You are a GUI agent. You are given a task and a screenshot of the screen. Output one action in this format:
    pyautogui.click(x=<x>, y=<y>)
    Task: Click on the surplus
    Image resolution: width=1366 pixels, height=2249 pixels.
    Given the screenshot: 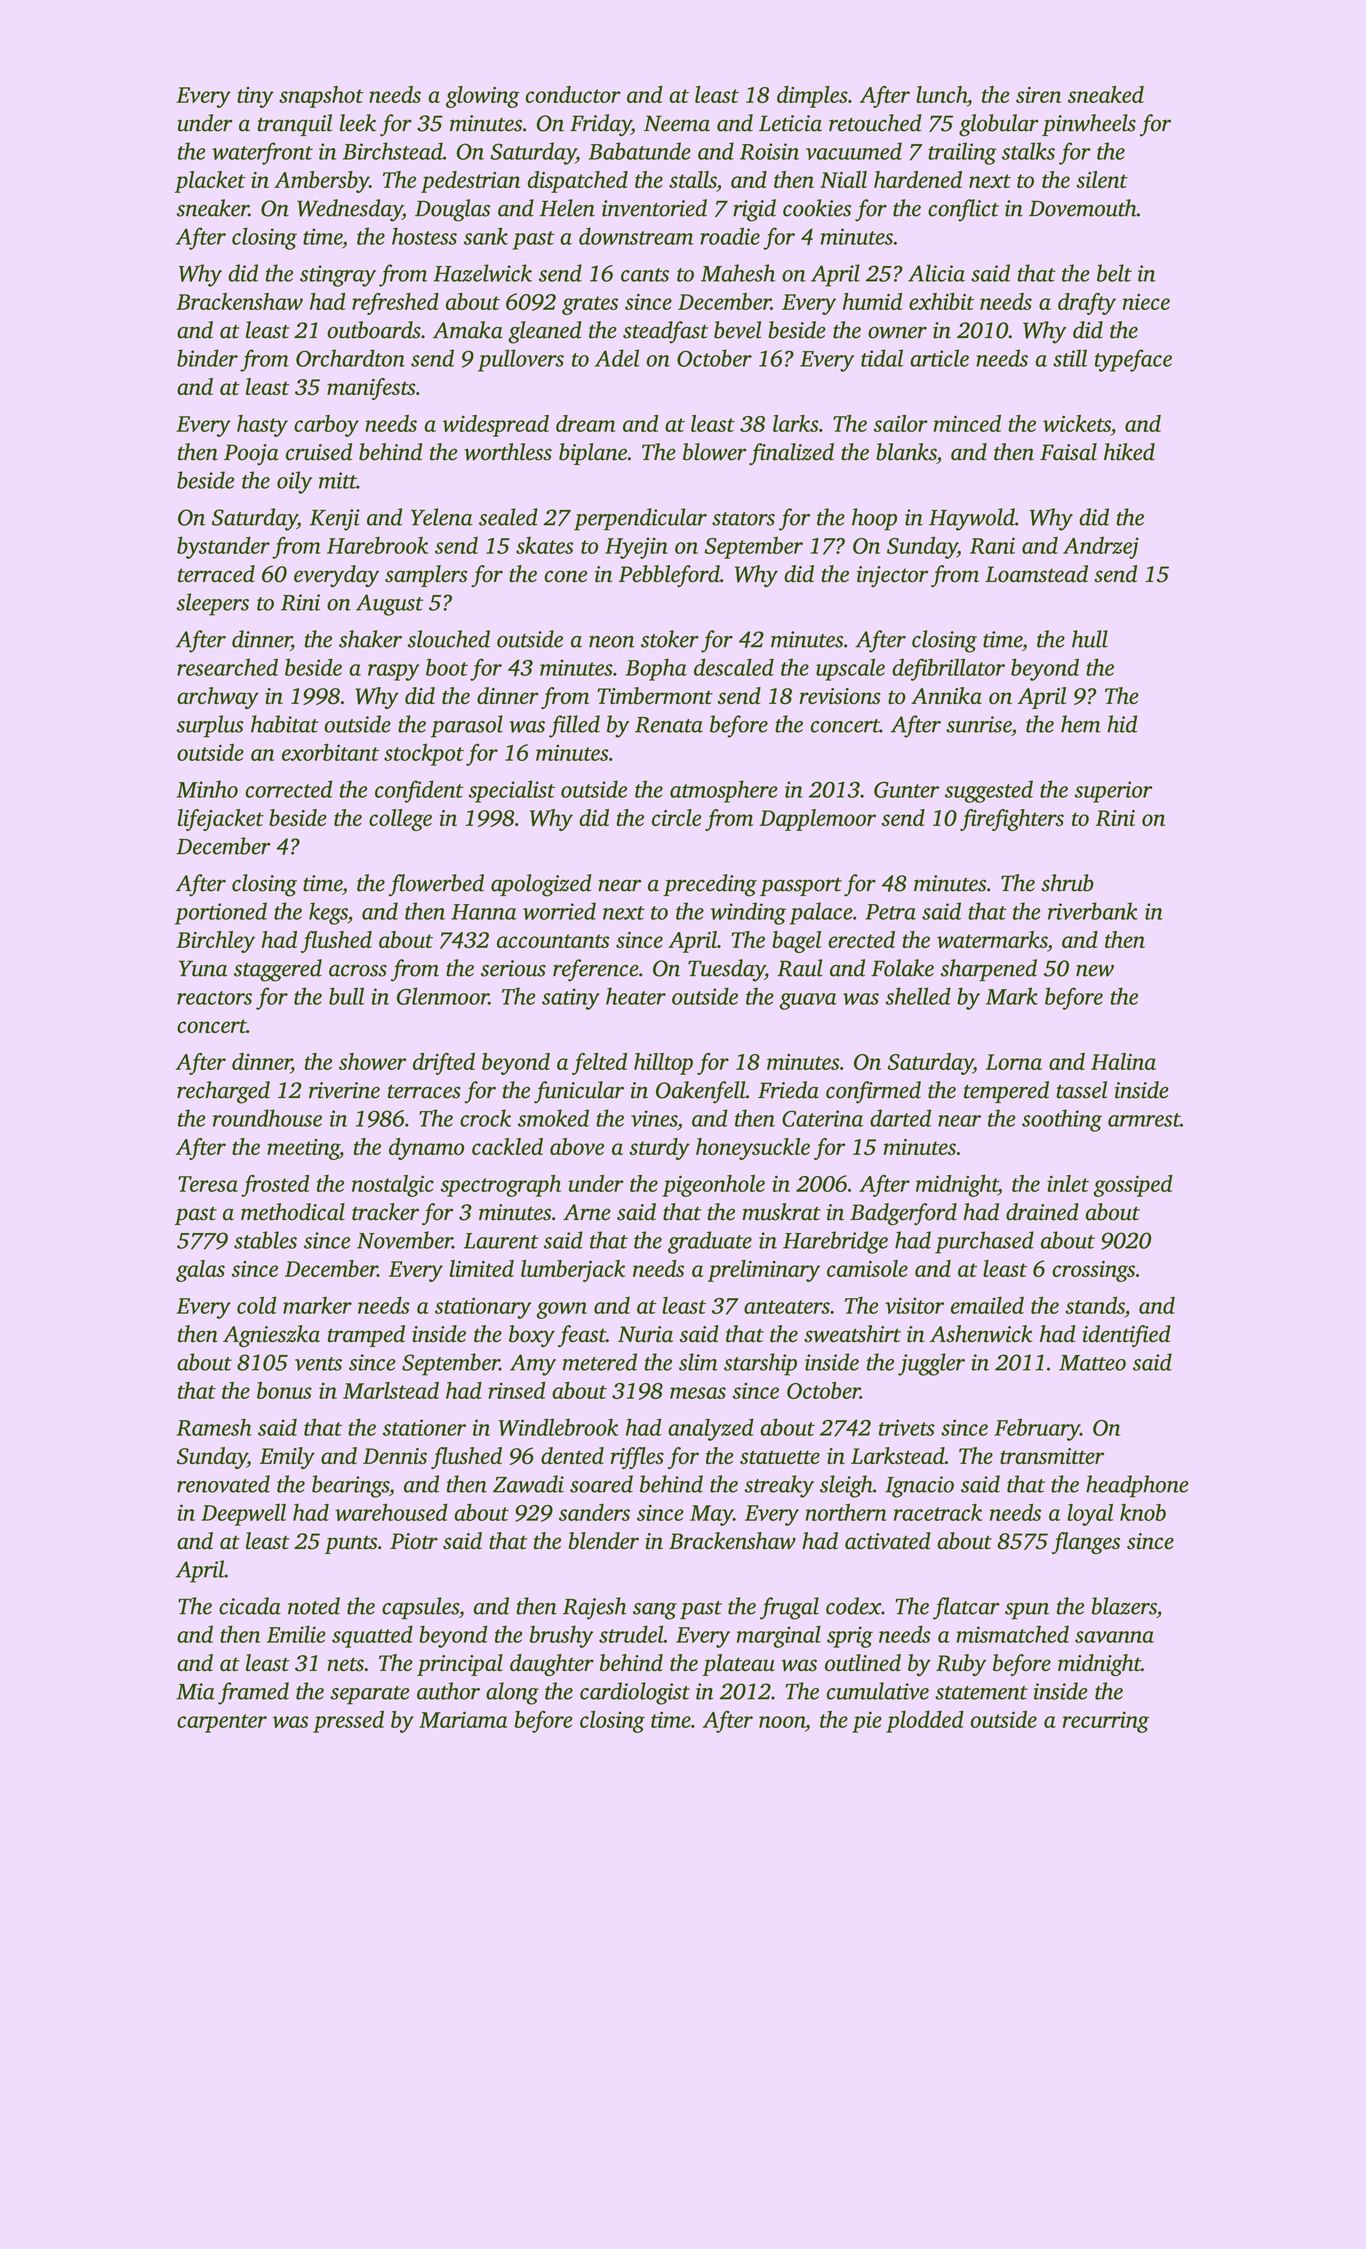 What is the action you would take?
    pyautogui.click(x=210, y=726)
